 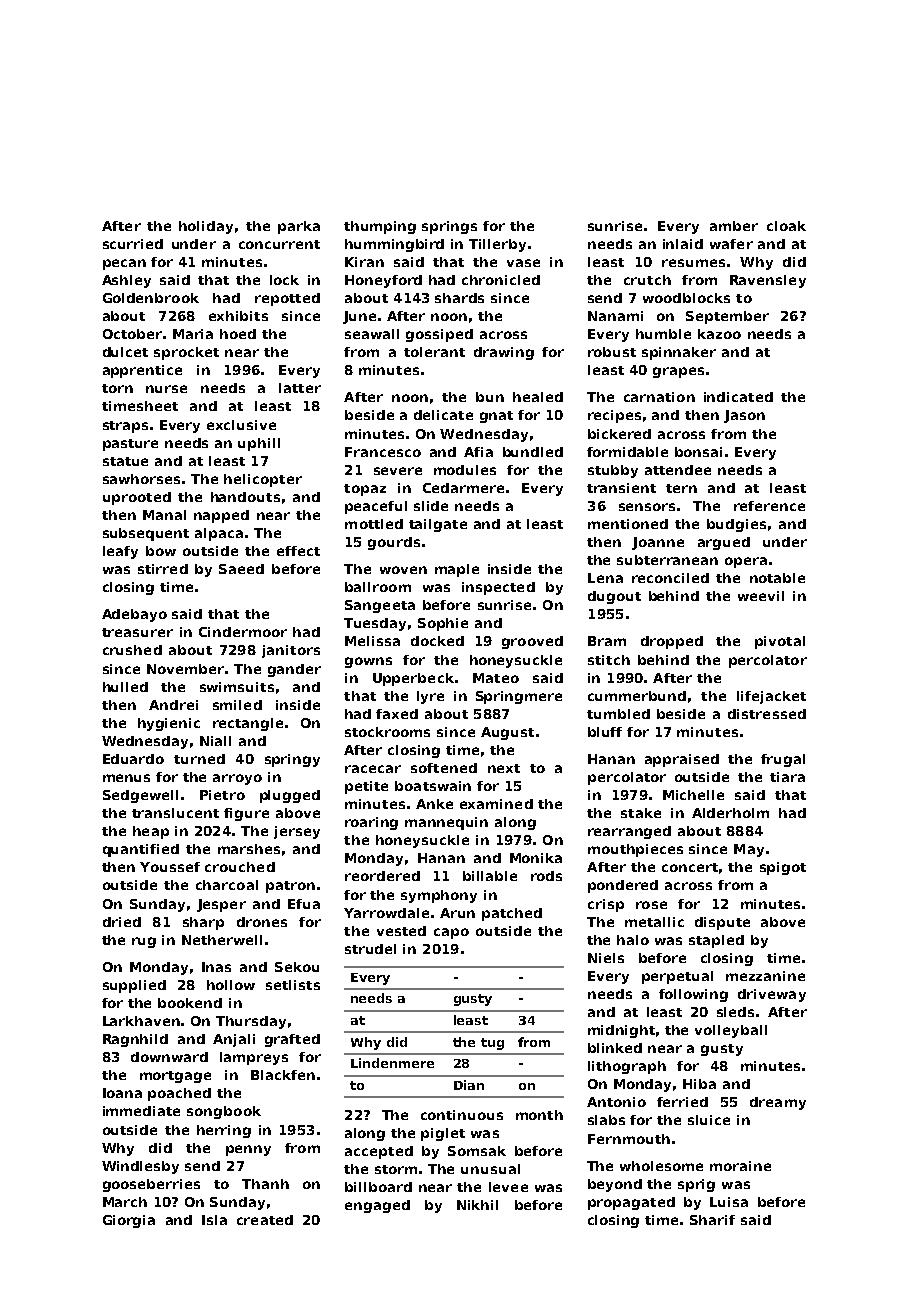 What do you see at coordinates (772, 995) in the screenshot?
I see `driveway` at bounding box center [772, 995].
